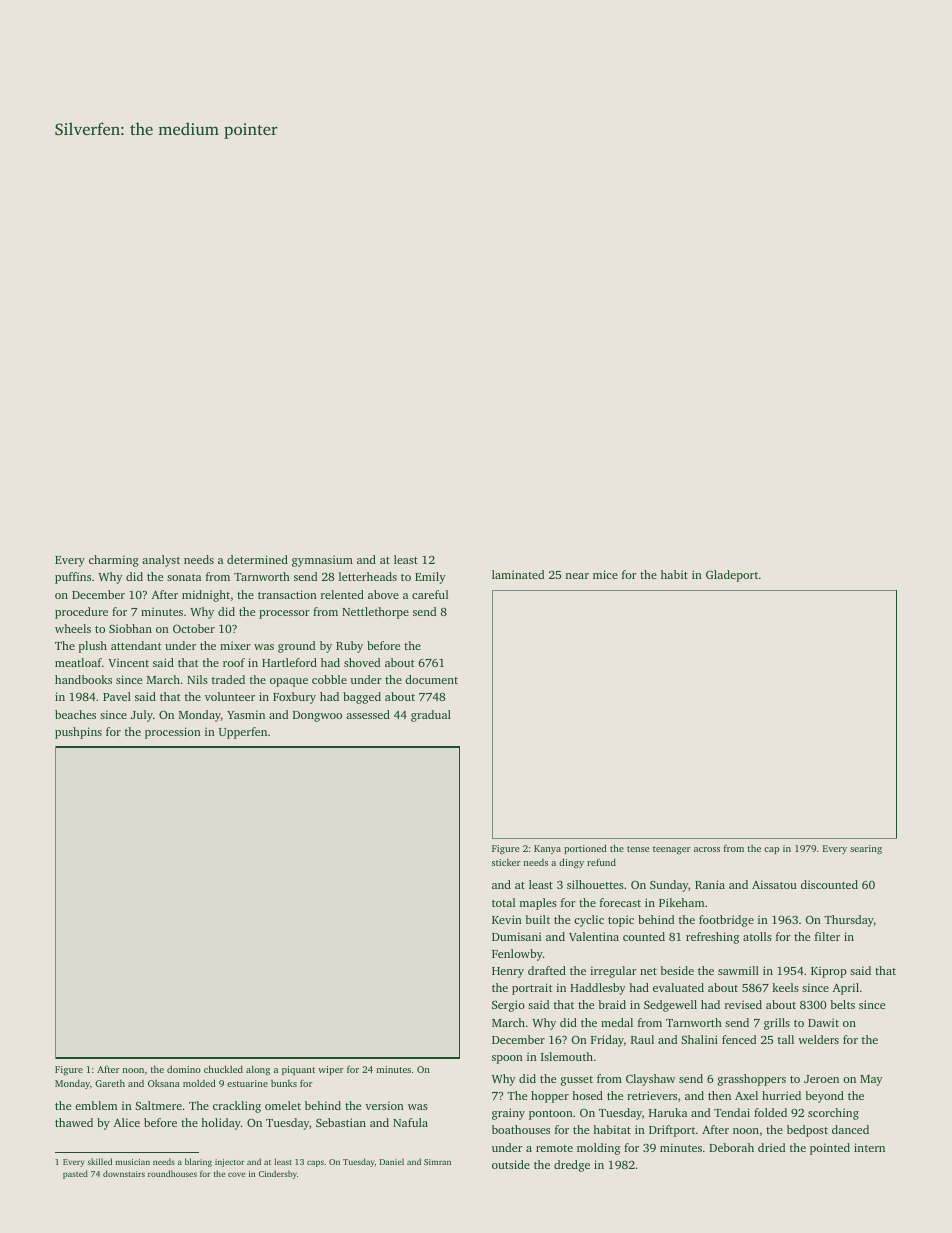 Image resolution: width=952 pixels, height=1233 pixels. What do you see at coordinates (732, 576) in the screenshot?
I see `Gladeport` at bounding box center [732, 576].
